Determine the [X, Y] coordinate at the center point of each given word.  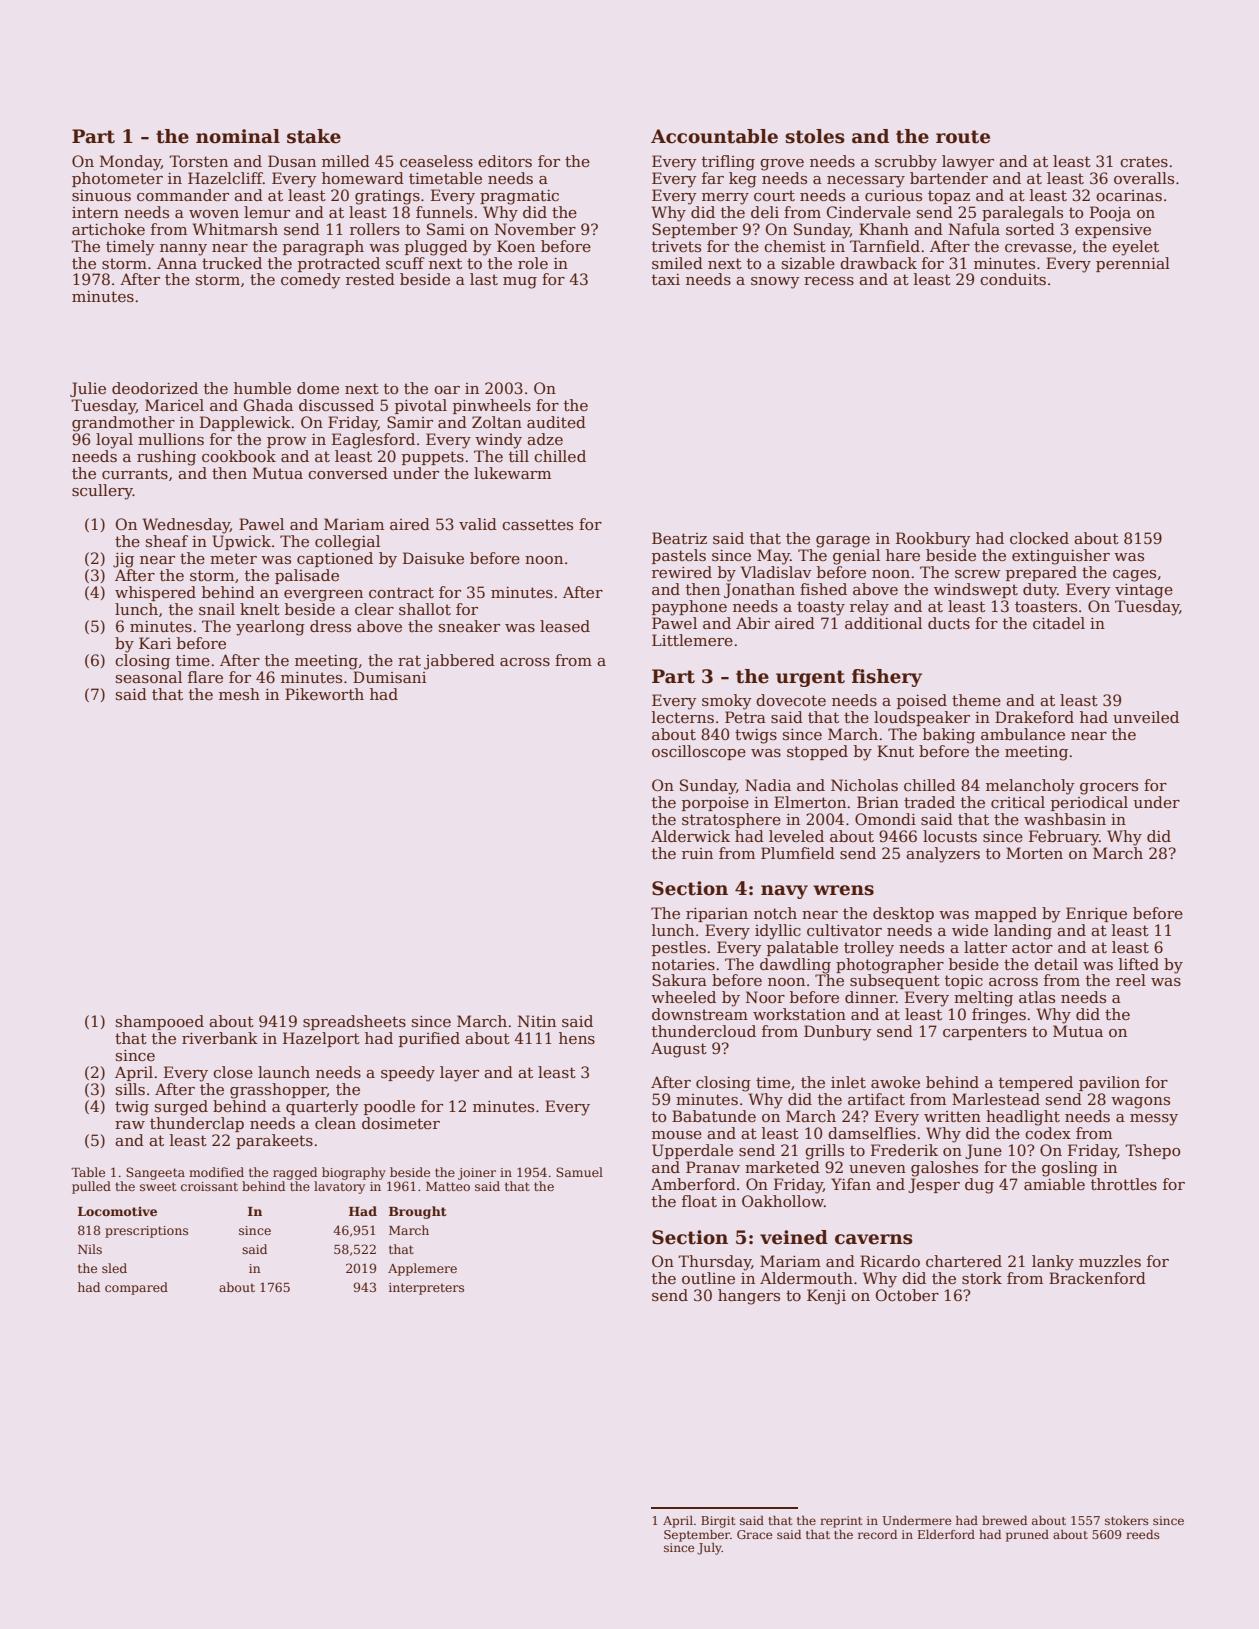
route [963, 137]
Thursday [714, 1263]
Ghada [268, 405]
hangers [749, 1297]
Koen [516, 246]
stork [982, 1278]
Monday [130, 163]
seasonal [149, 677]
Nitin [537, 1021]
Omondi [885, 819]
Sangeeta [155, 1173]
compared [136, 1288]
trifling [728, 163]
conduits [1013, 279]
